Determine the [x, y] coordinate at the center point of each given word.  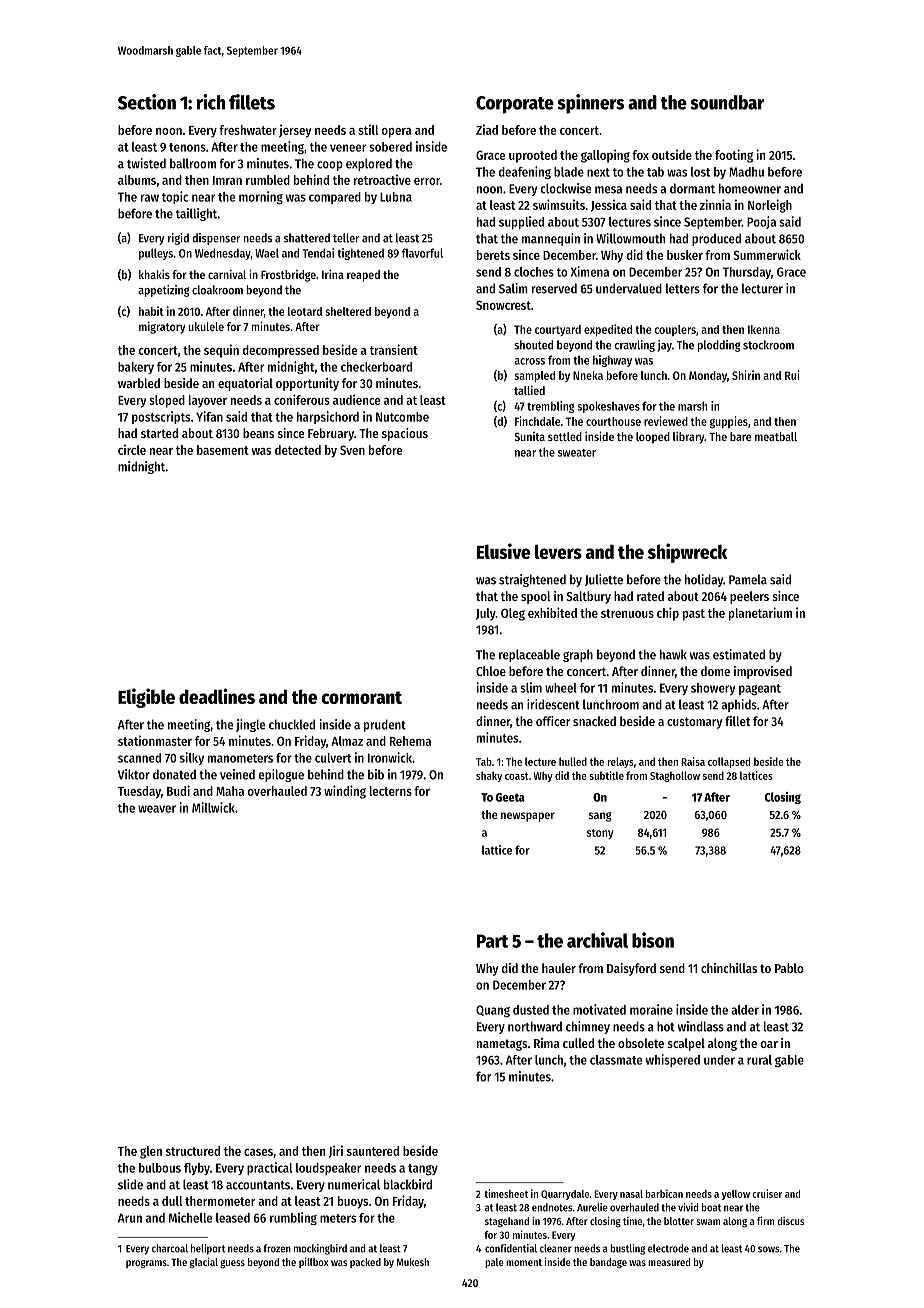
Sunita [530, 436]
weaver [157, 809]
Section [147, 102]
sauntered [373, 1151]
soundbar [727, 102]
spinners [591, 104]
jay [664, 346]
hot [666, 1026]
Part [492, 941]
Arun [130, 1218]
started [159, 433]
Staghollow [675, 776]
